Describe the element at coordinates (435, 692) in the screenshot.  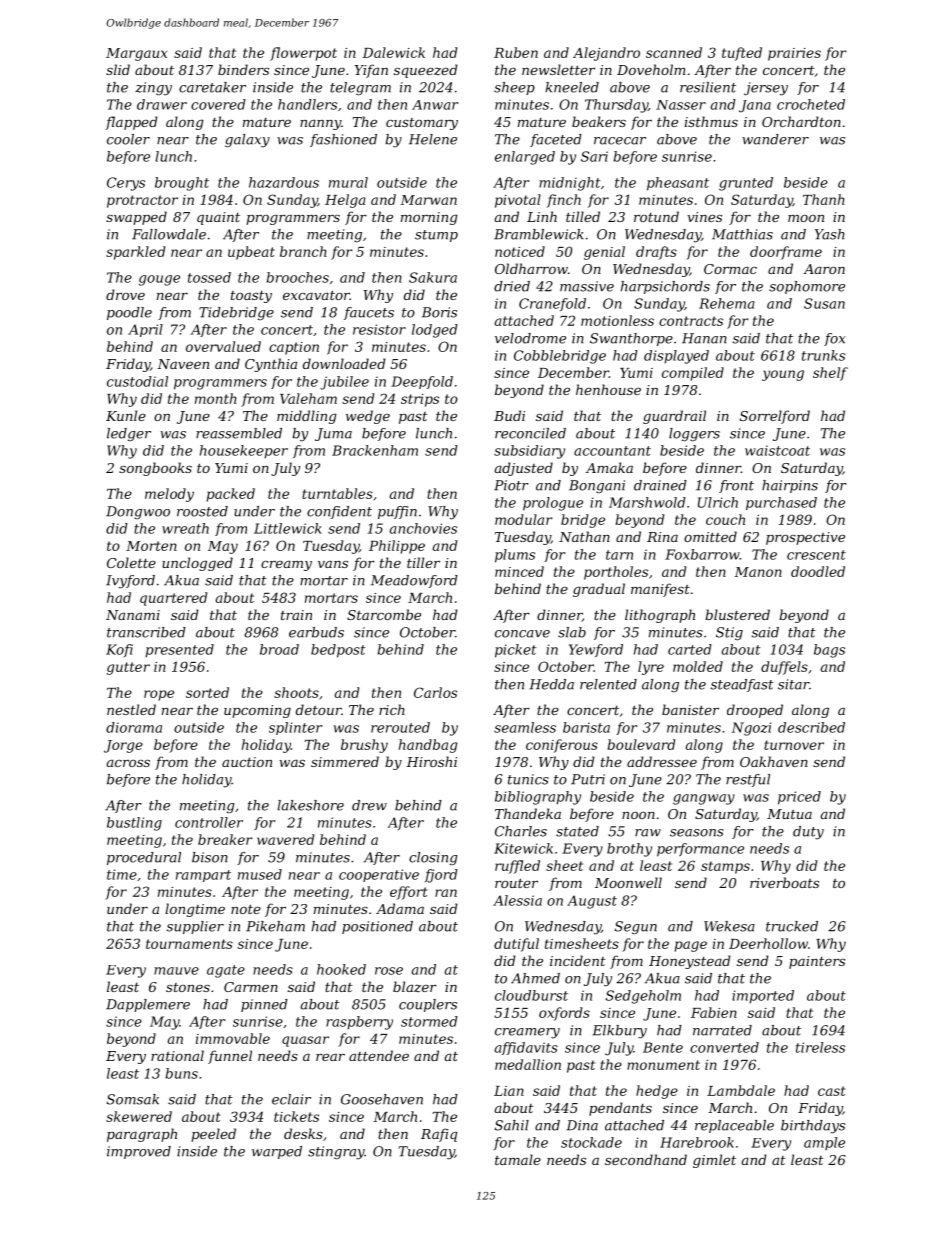
I see `Carlos` at that location.
